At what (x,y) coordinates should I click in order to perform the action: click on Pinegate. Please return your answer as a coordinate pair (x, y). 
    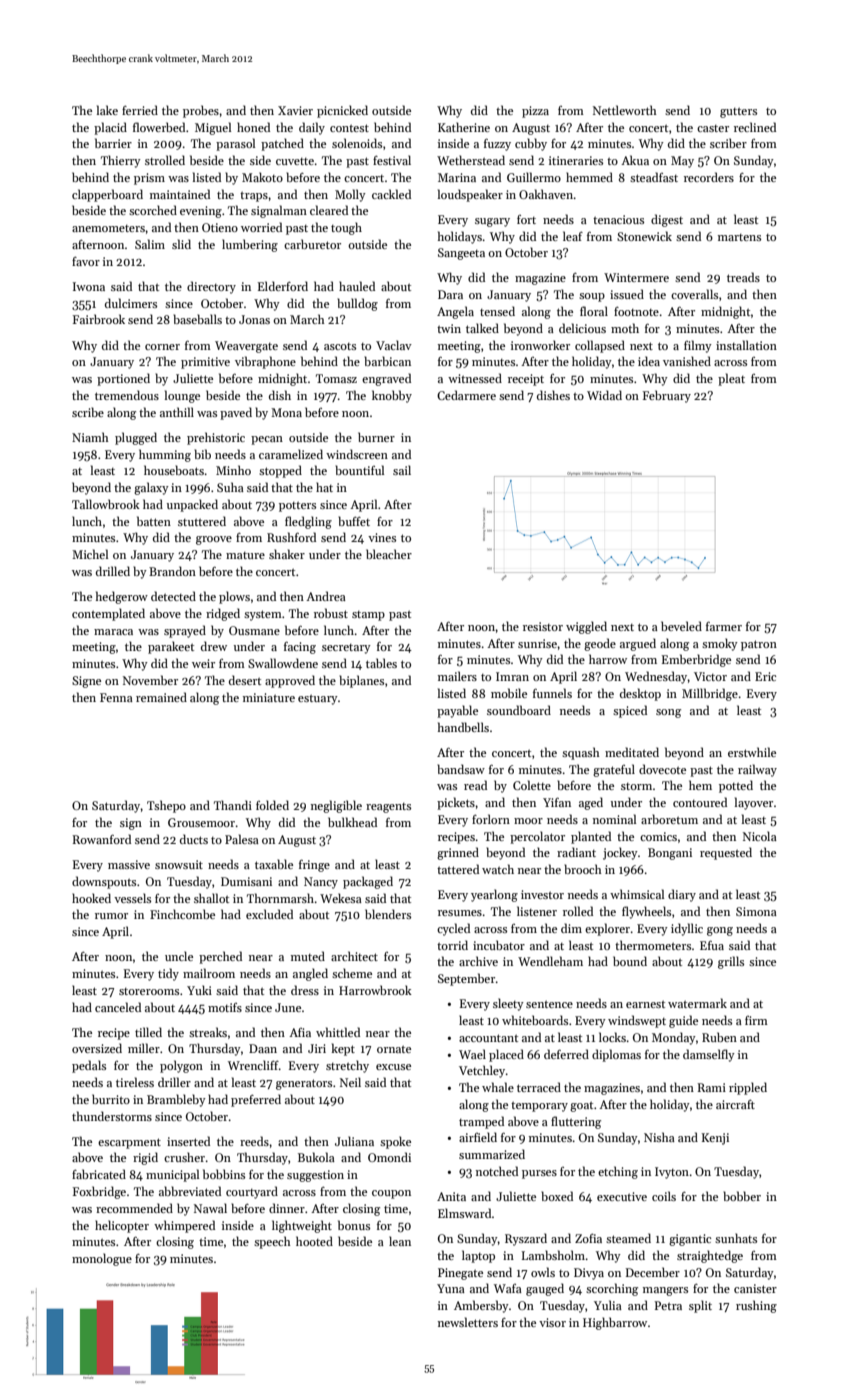
    Looking at the image, I should click on (460, 1274).
